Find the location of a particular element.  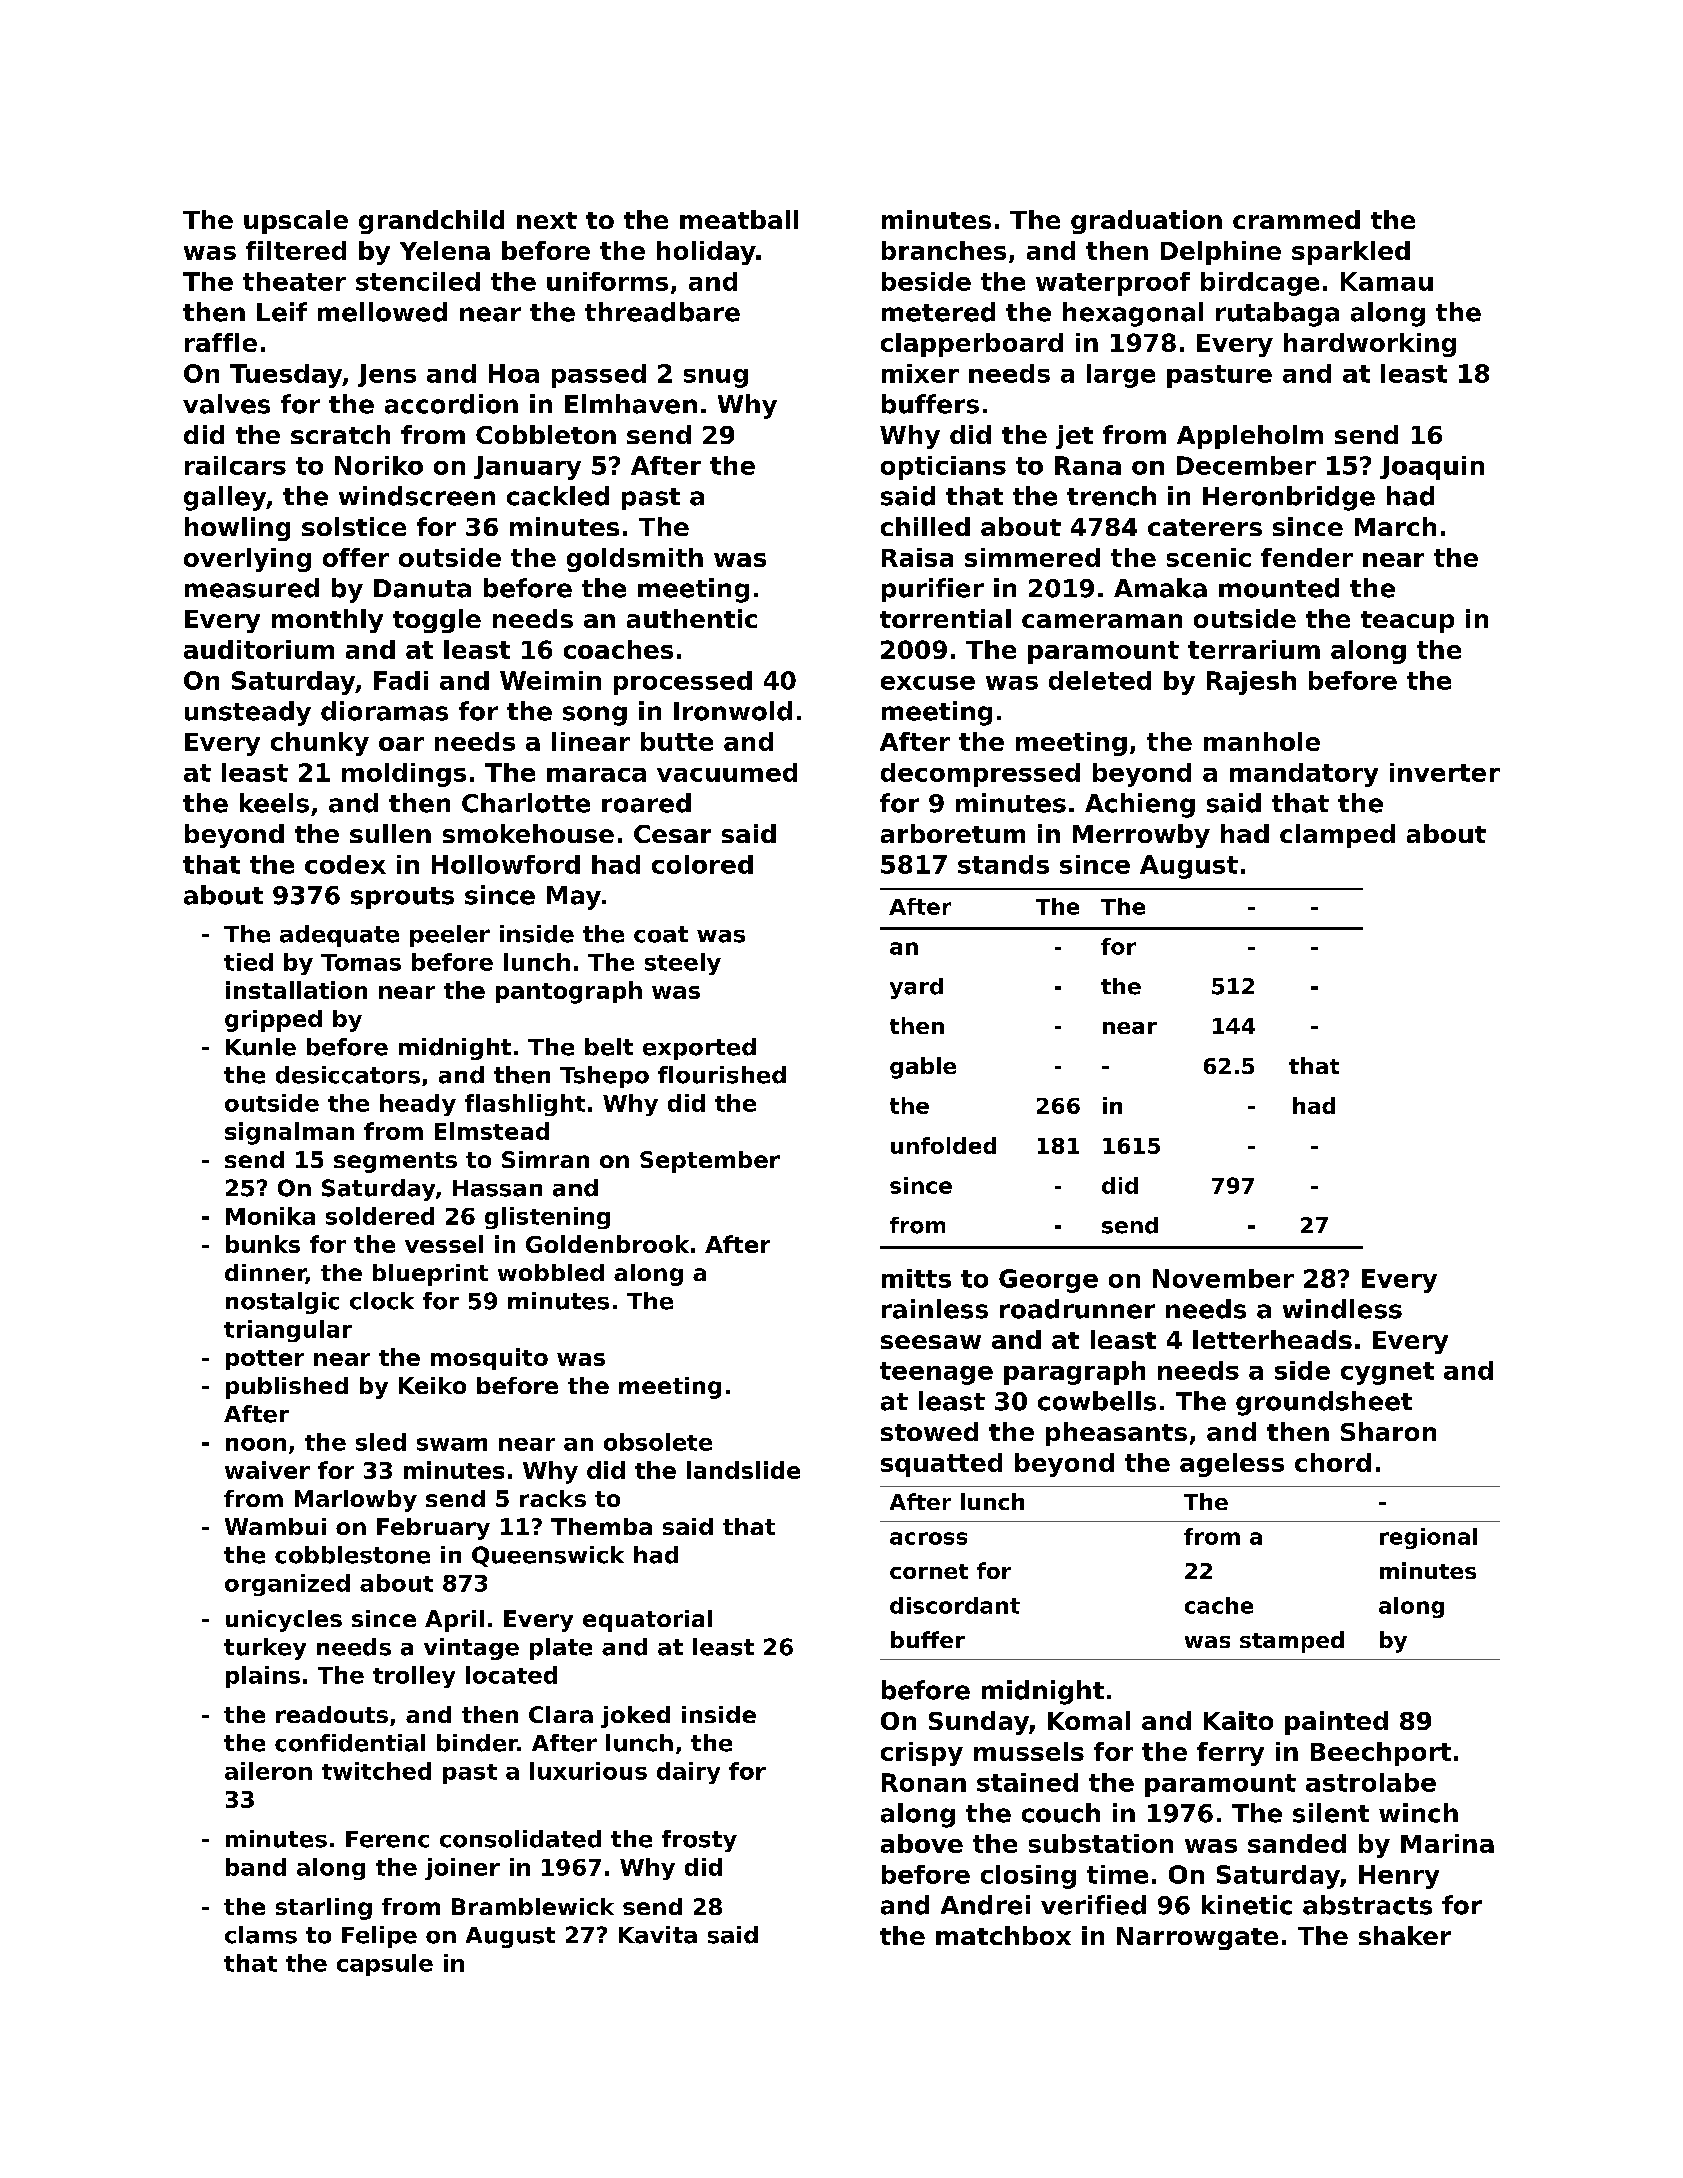

meatball is located at coordinates (739, 219).
